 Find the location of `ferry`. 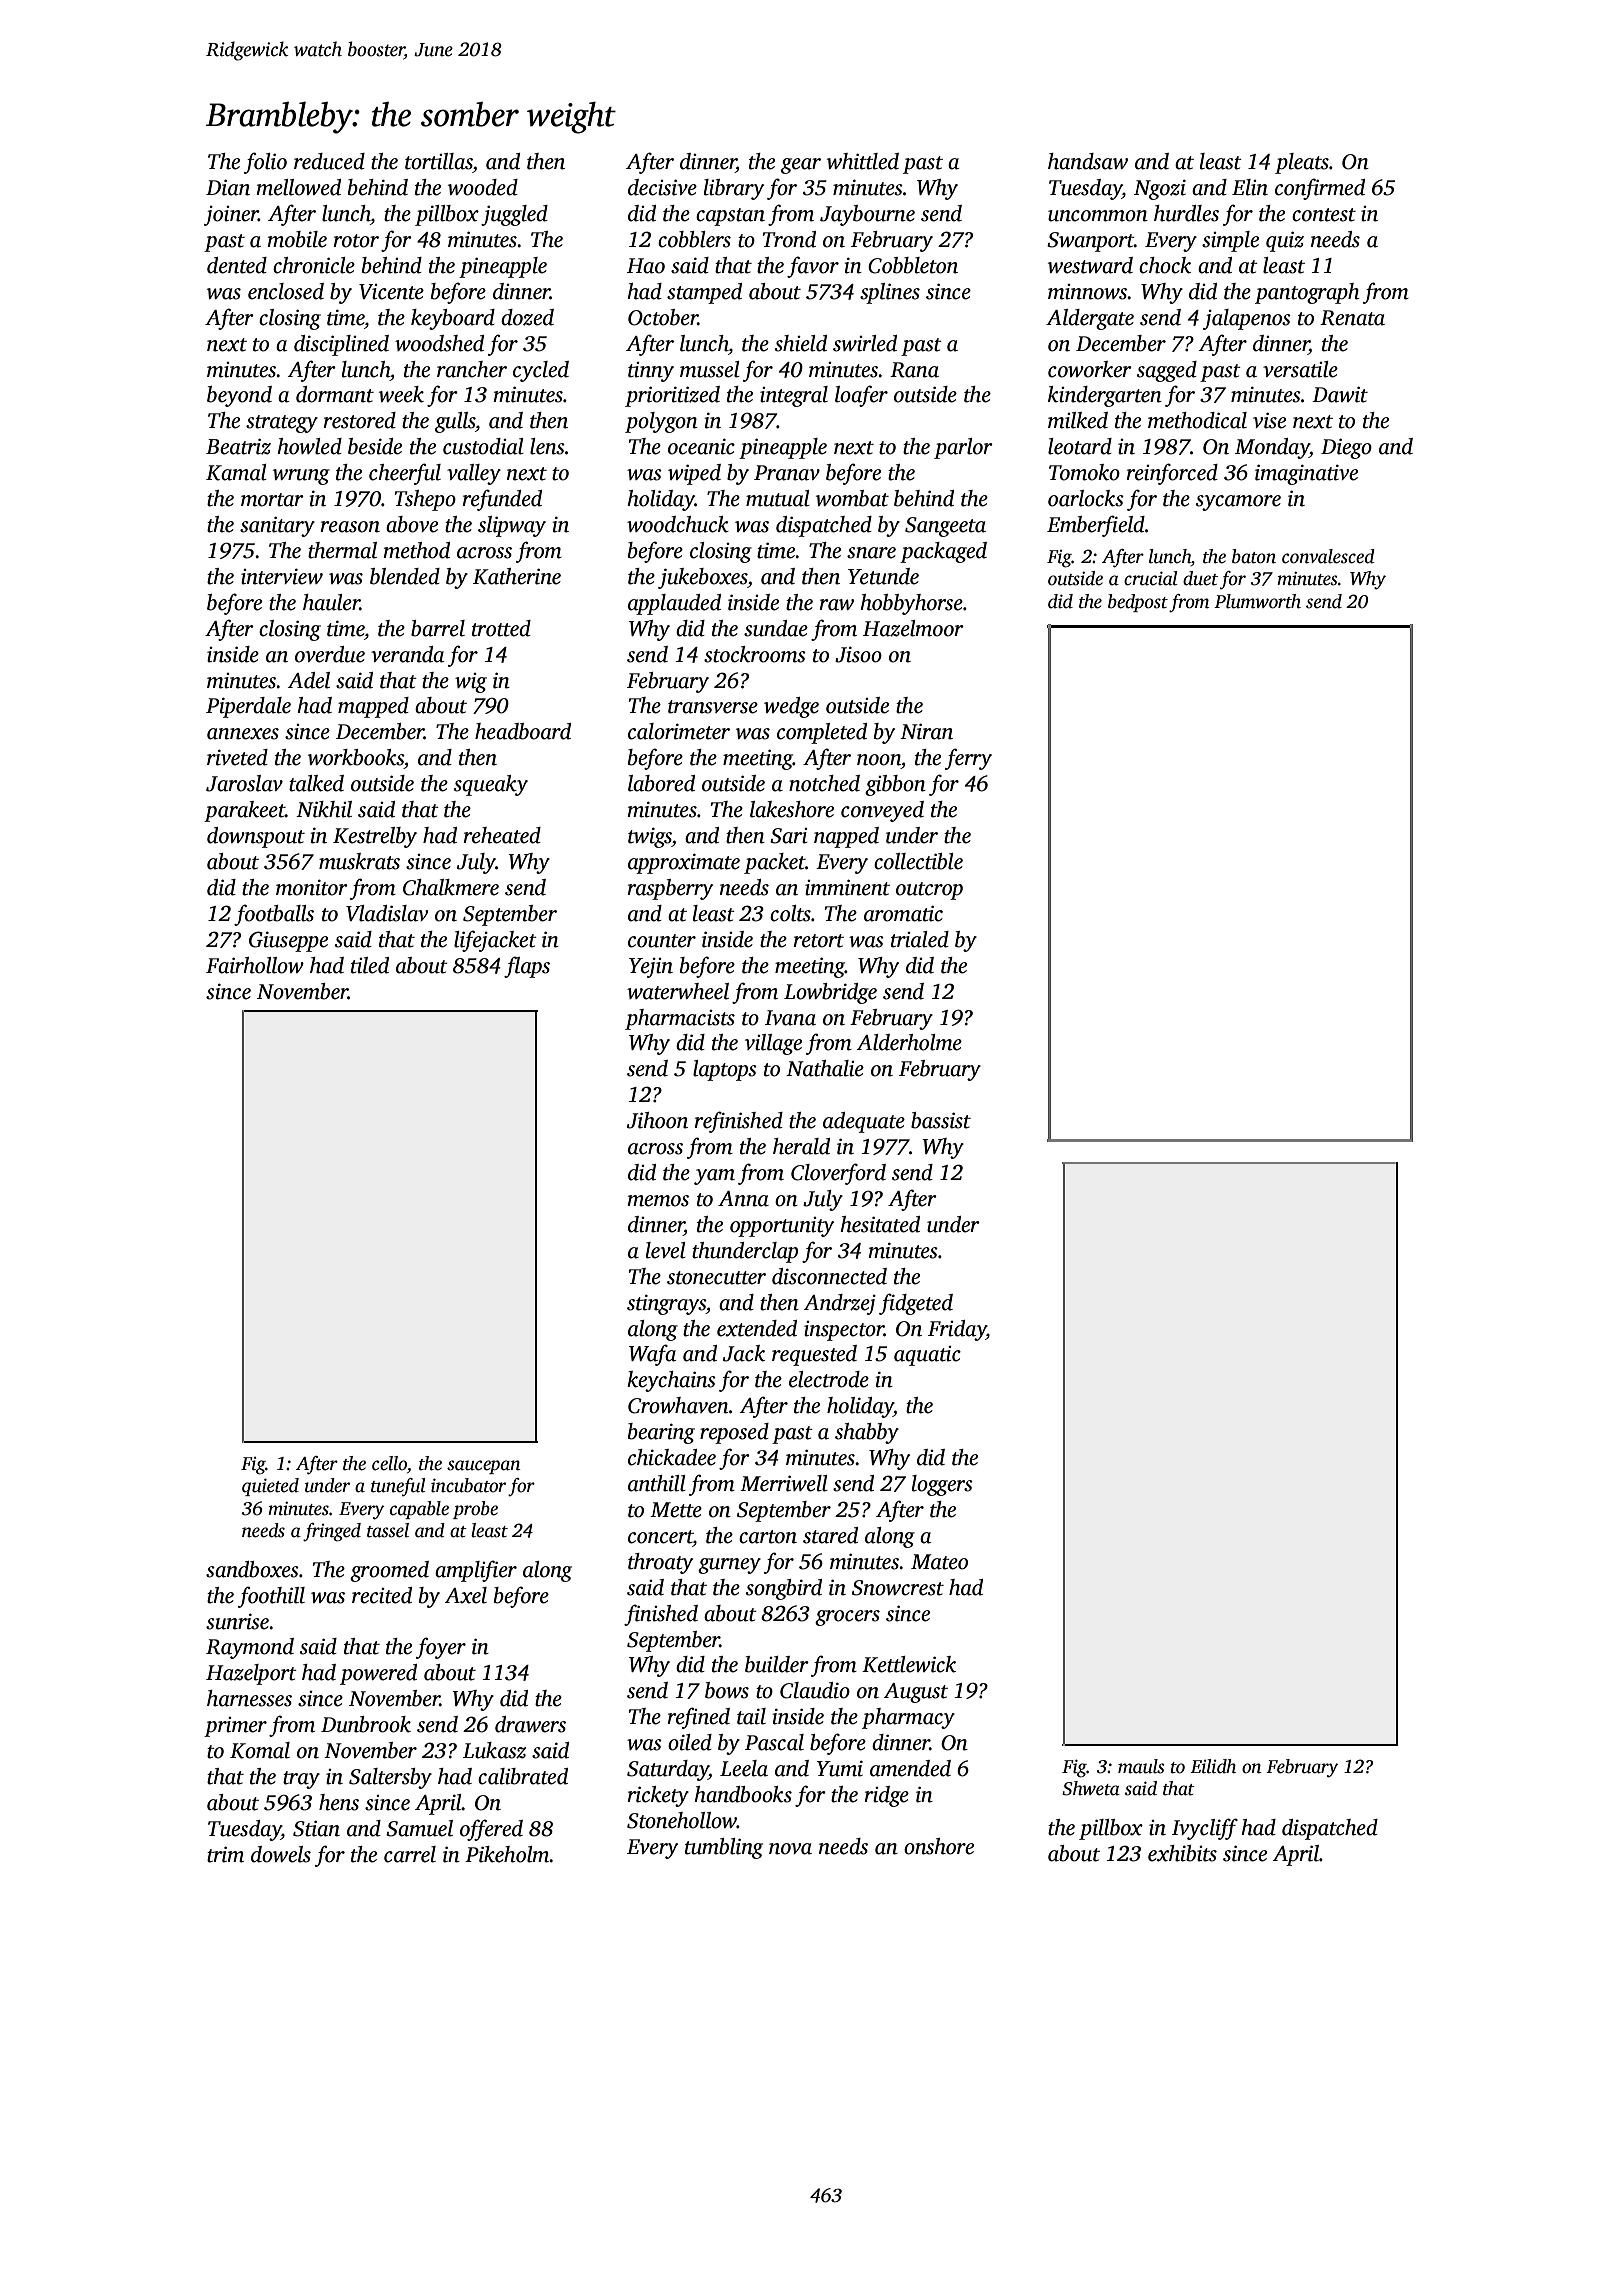

ferry is located at coordinates (968, 759).
